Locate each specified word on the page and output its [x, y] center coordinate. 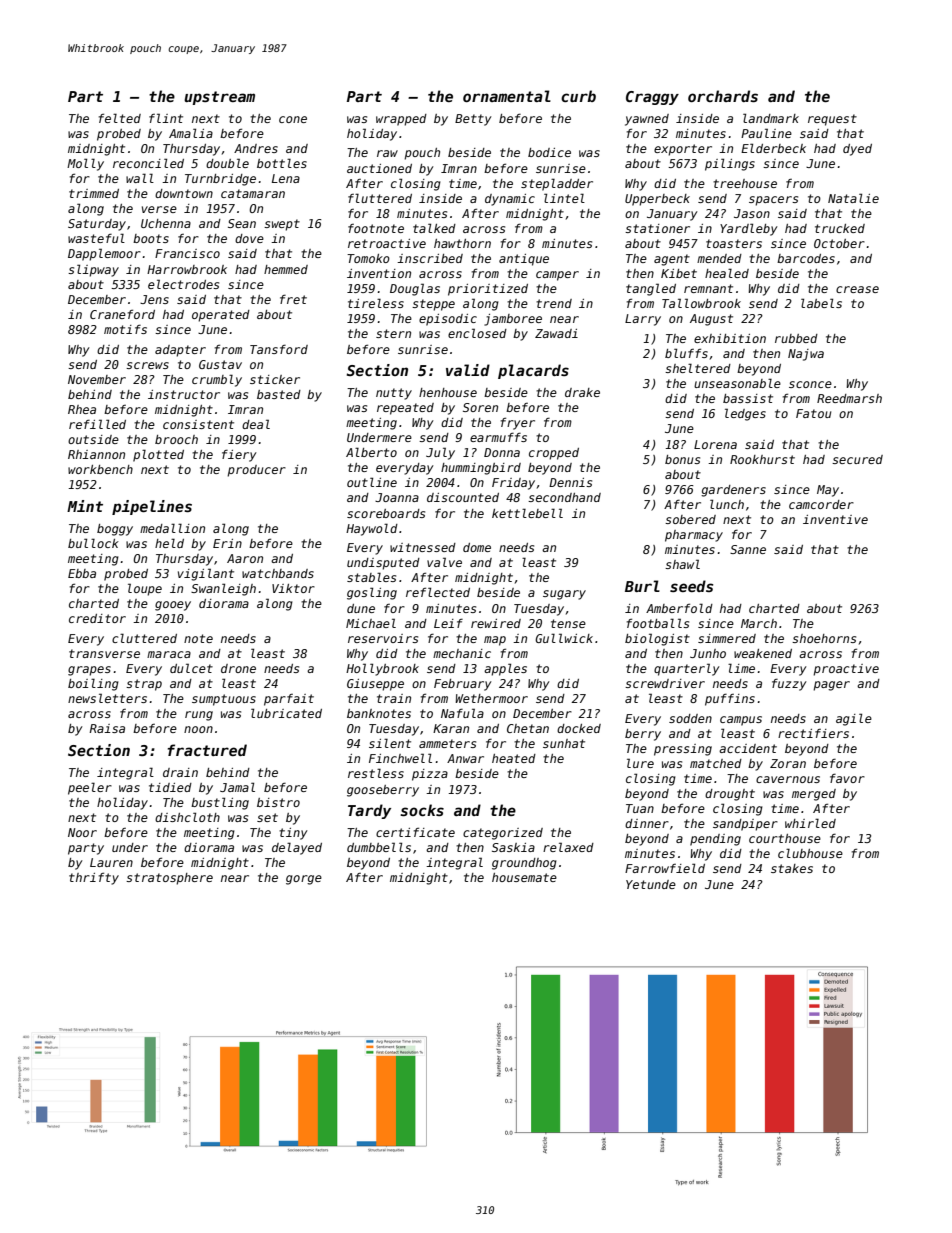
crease [857, 289]
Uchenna [166, 223]
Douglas [415, 289]
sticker [275, 379]
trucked [840, 228]
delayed [297, 848]
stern [393, 333]
